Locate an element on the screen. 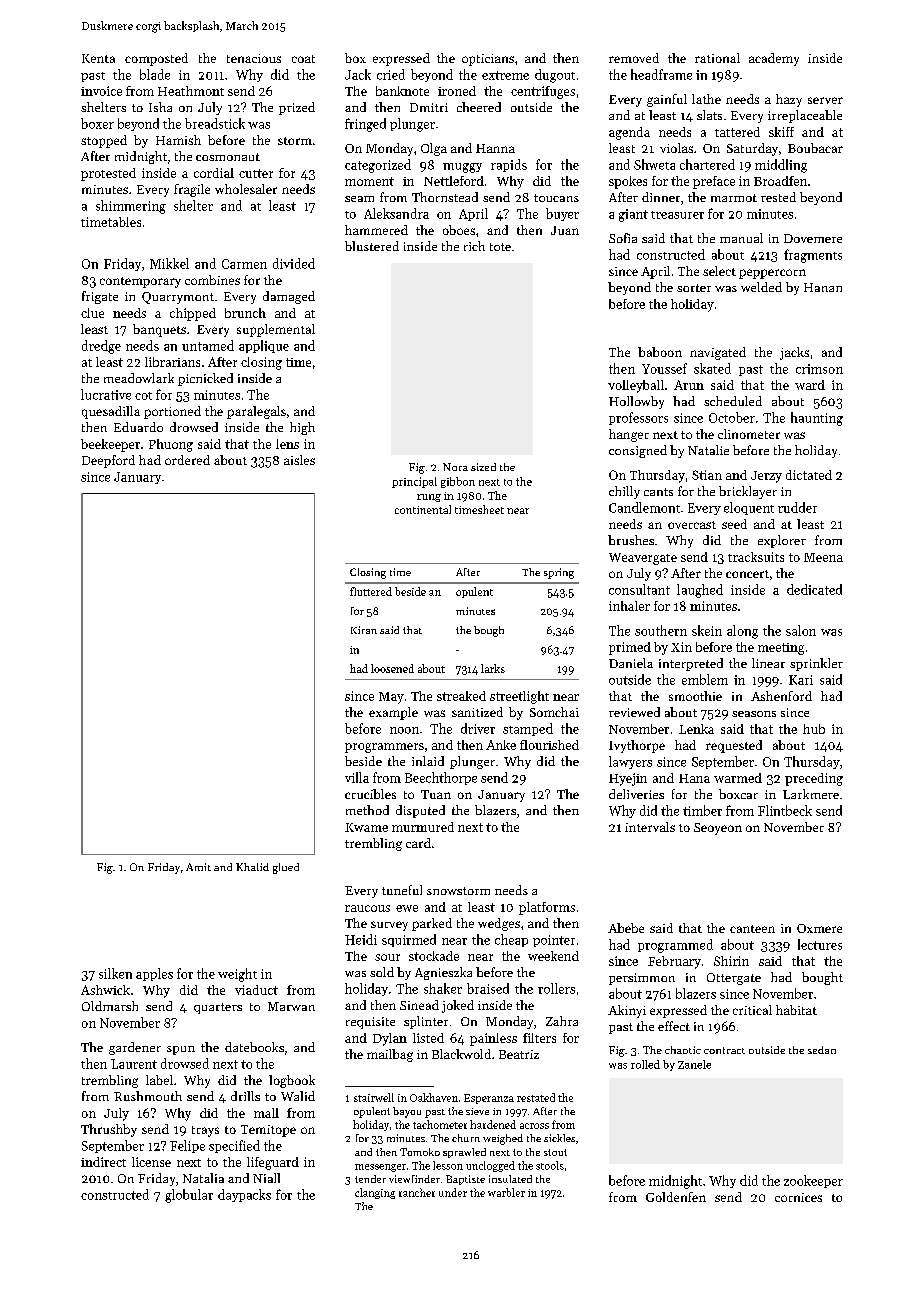  parked is located at coordinates (432, 924).
